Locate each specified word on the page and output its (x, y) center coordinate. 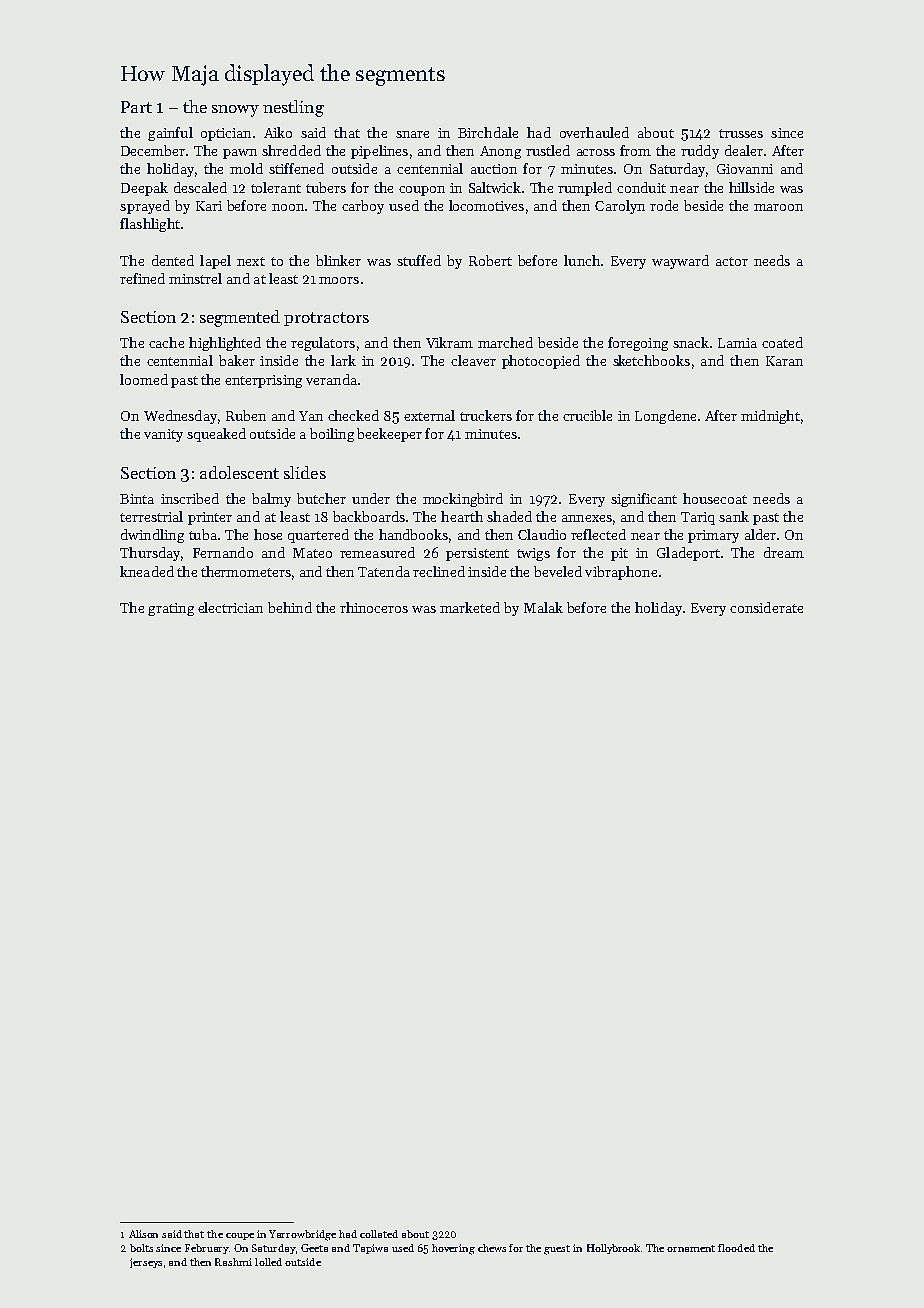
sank (734, 516)
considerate (766, 607)
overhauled (594, 132)
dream (784, 552)
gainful (170, 134)
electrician (230, 607)
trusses (741, 133)
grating (171, 609)
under (371, 498)
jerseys (146, 1263)
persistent (477, 554)
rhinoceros (374, 607)
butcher (321, 498)
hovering (453, 1249)
